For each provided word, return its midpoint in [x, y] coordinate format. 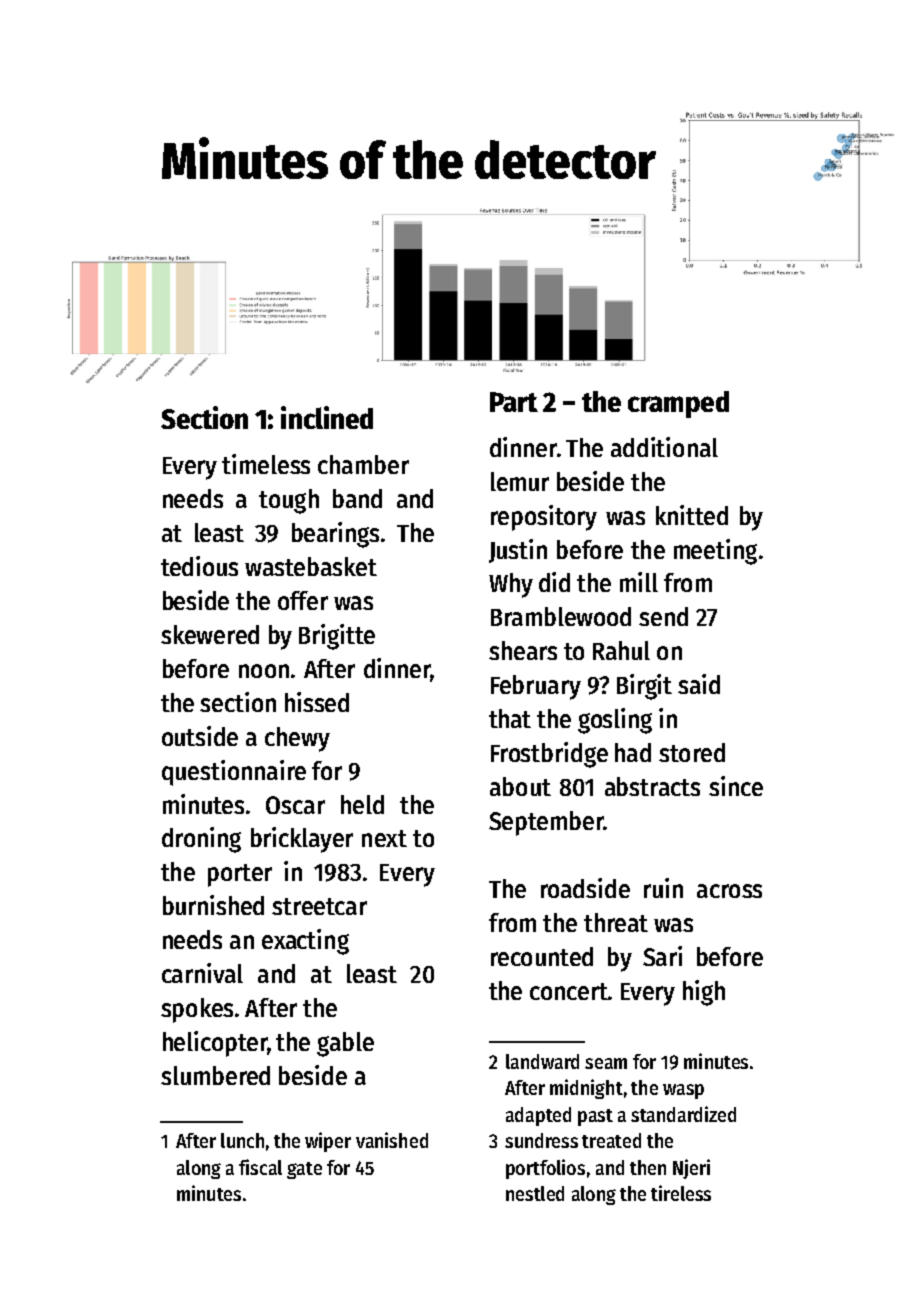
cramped [678, 404]
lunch [242, 1140]
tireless [681, 1193]
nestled [535, 1193]
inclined [327, 417]
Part [514, 402]
